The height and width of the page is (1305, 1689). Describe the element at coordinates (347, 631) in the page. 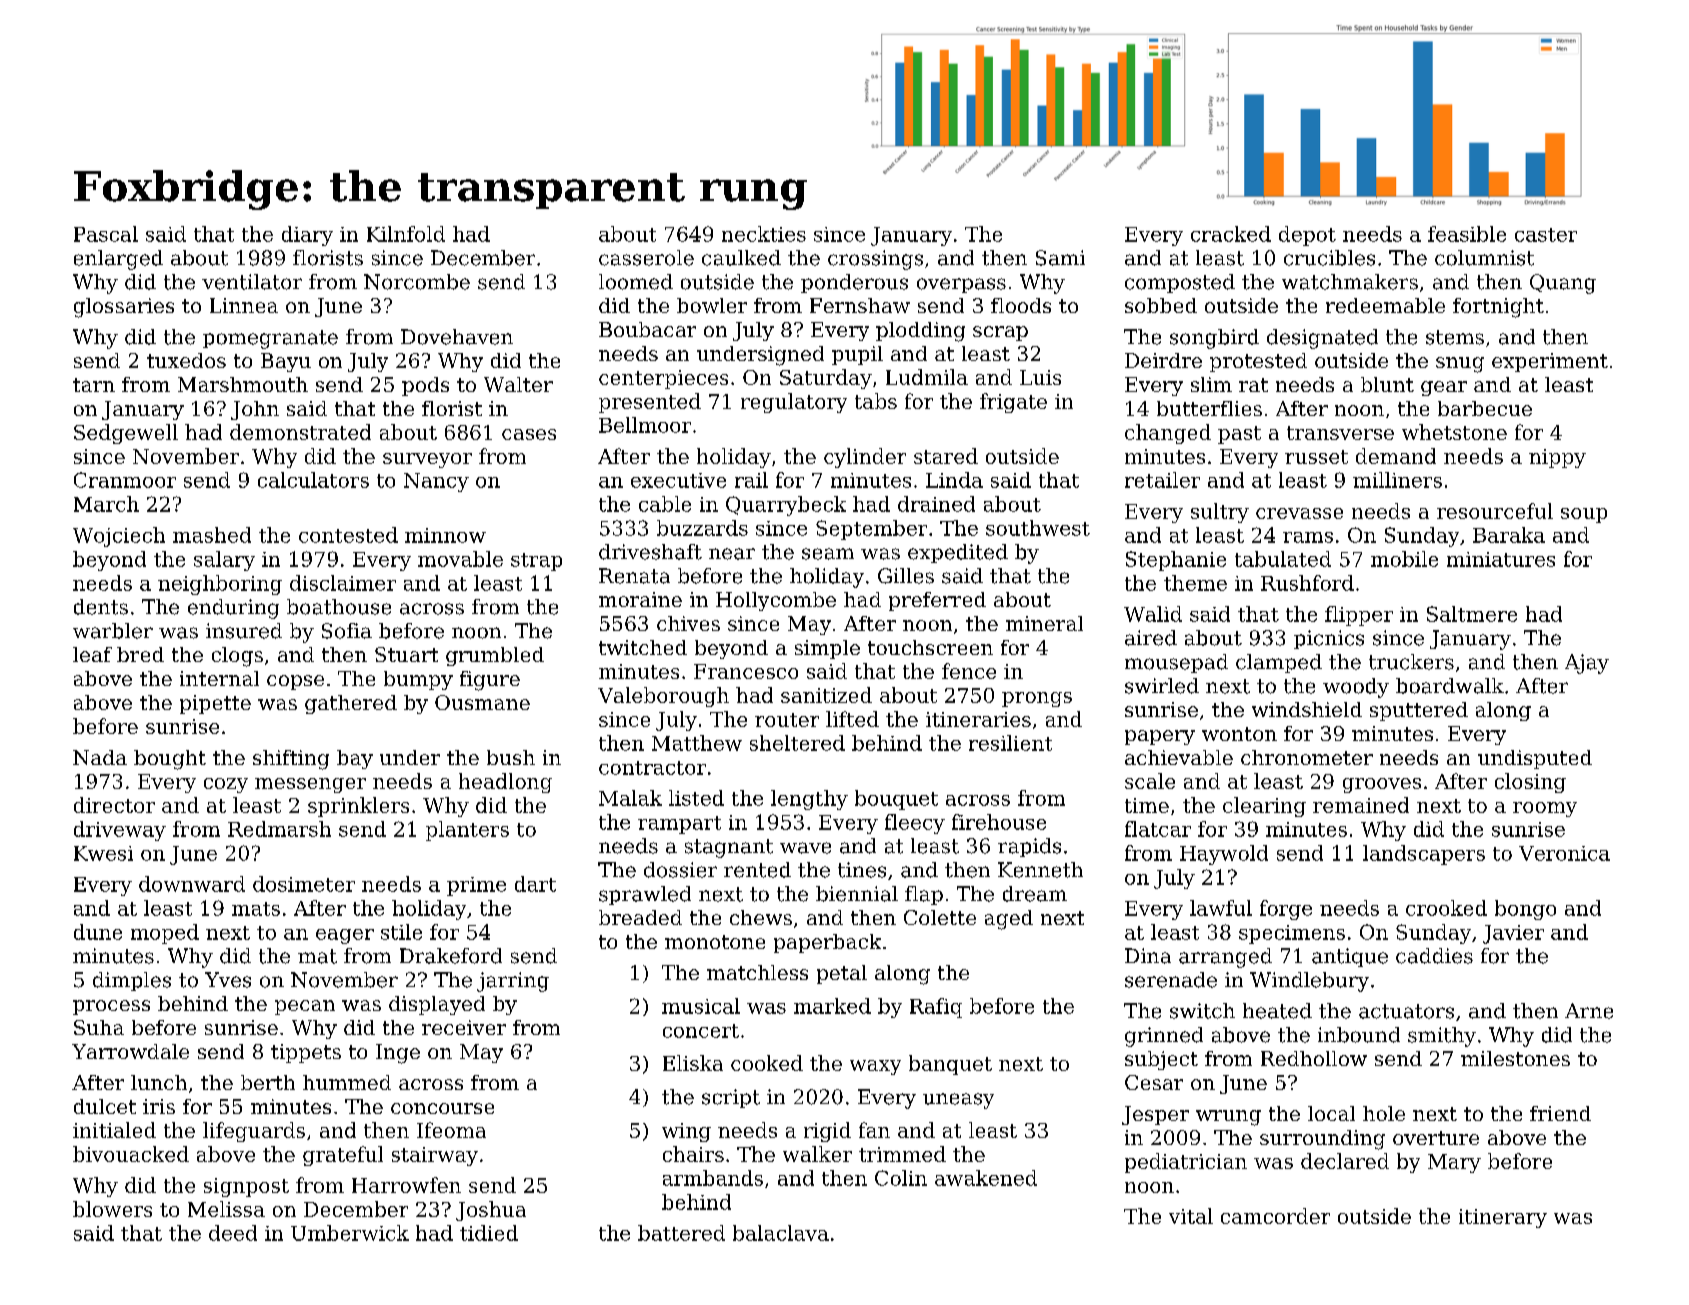

I see `Sofia` at that location.
